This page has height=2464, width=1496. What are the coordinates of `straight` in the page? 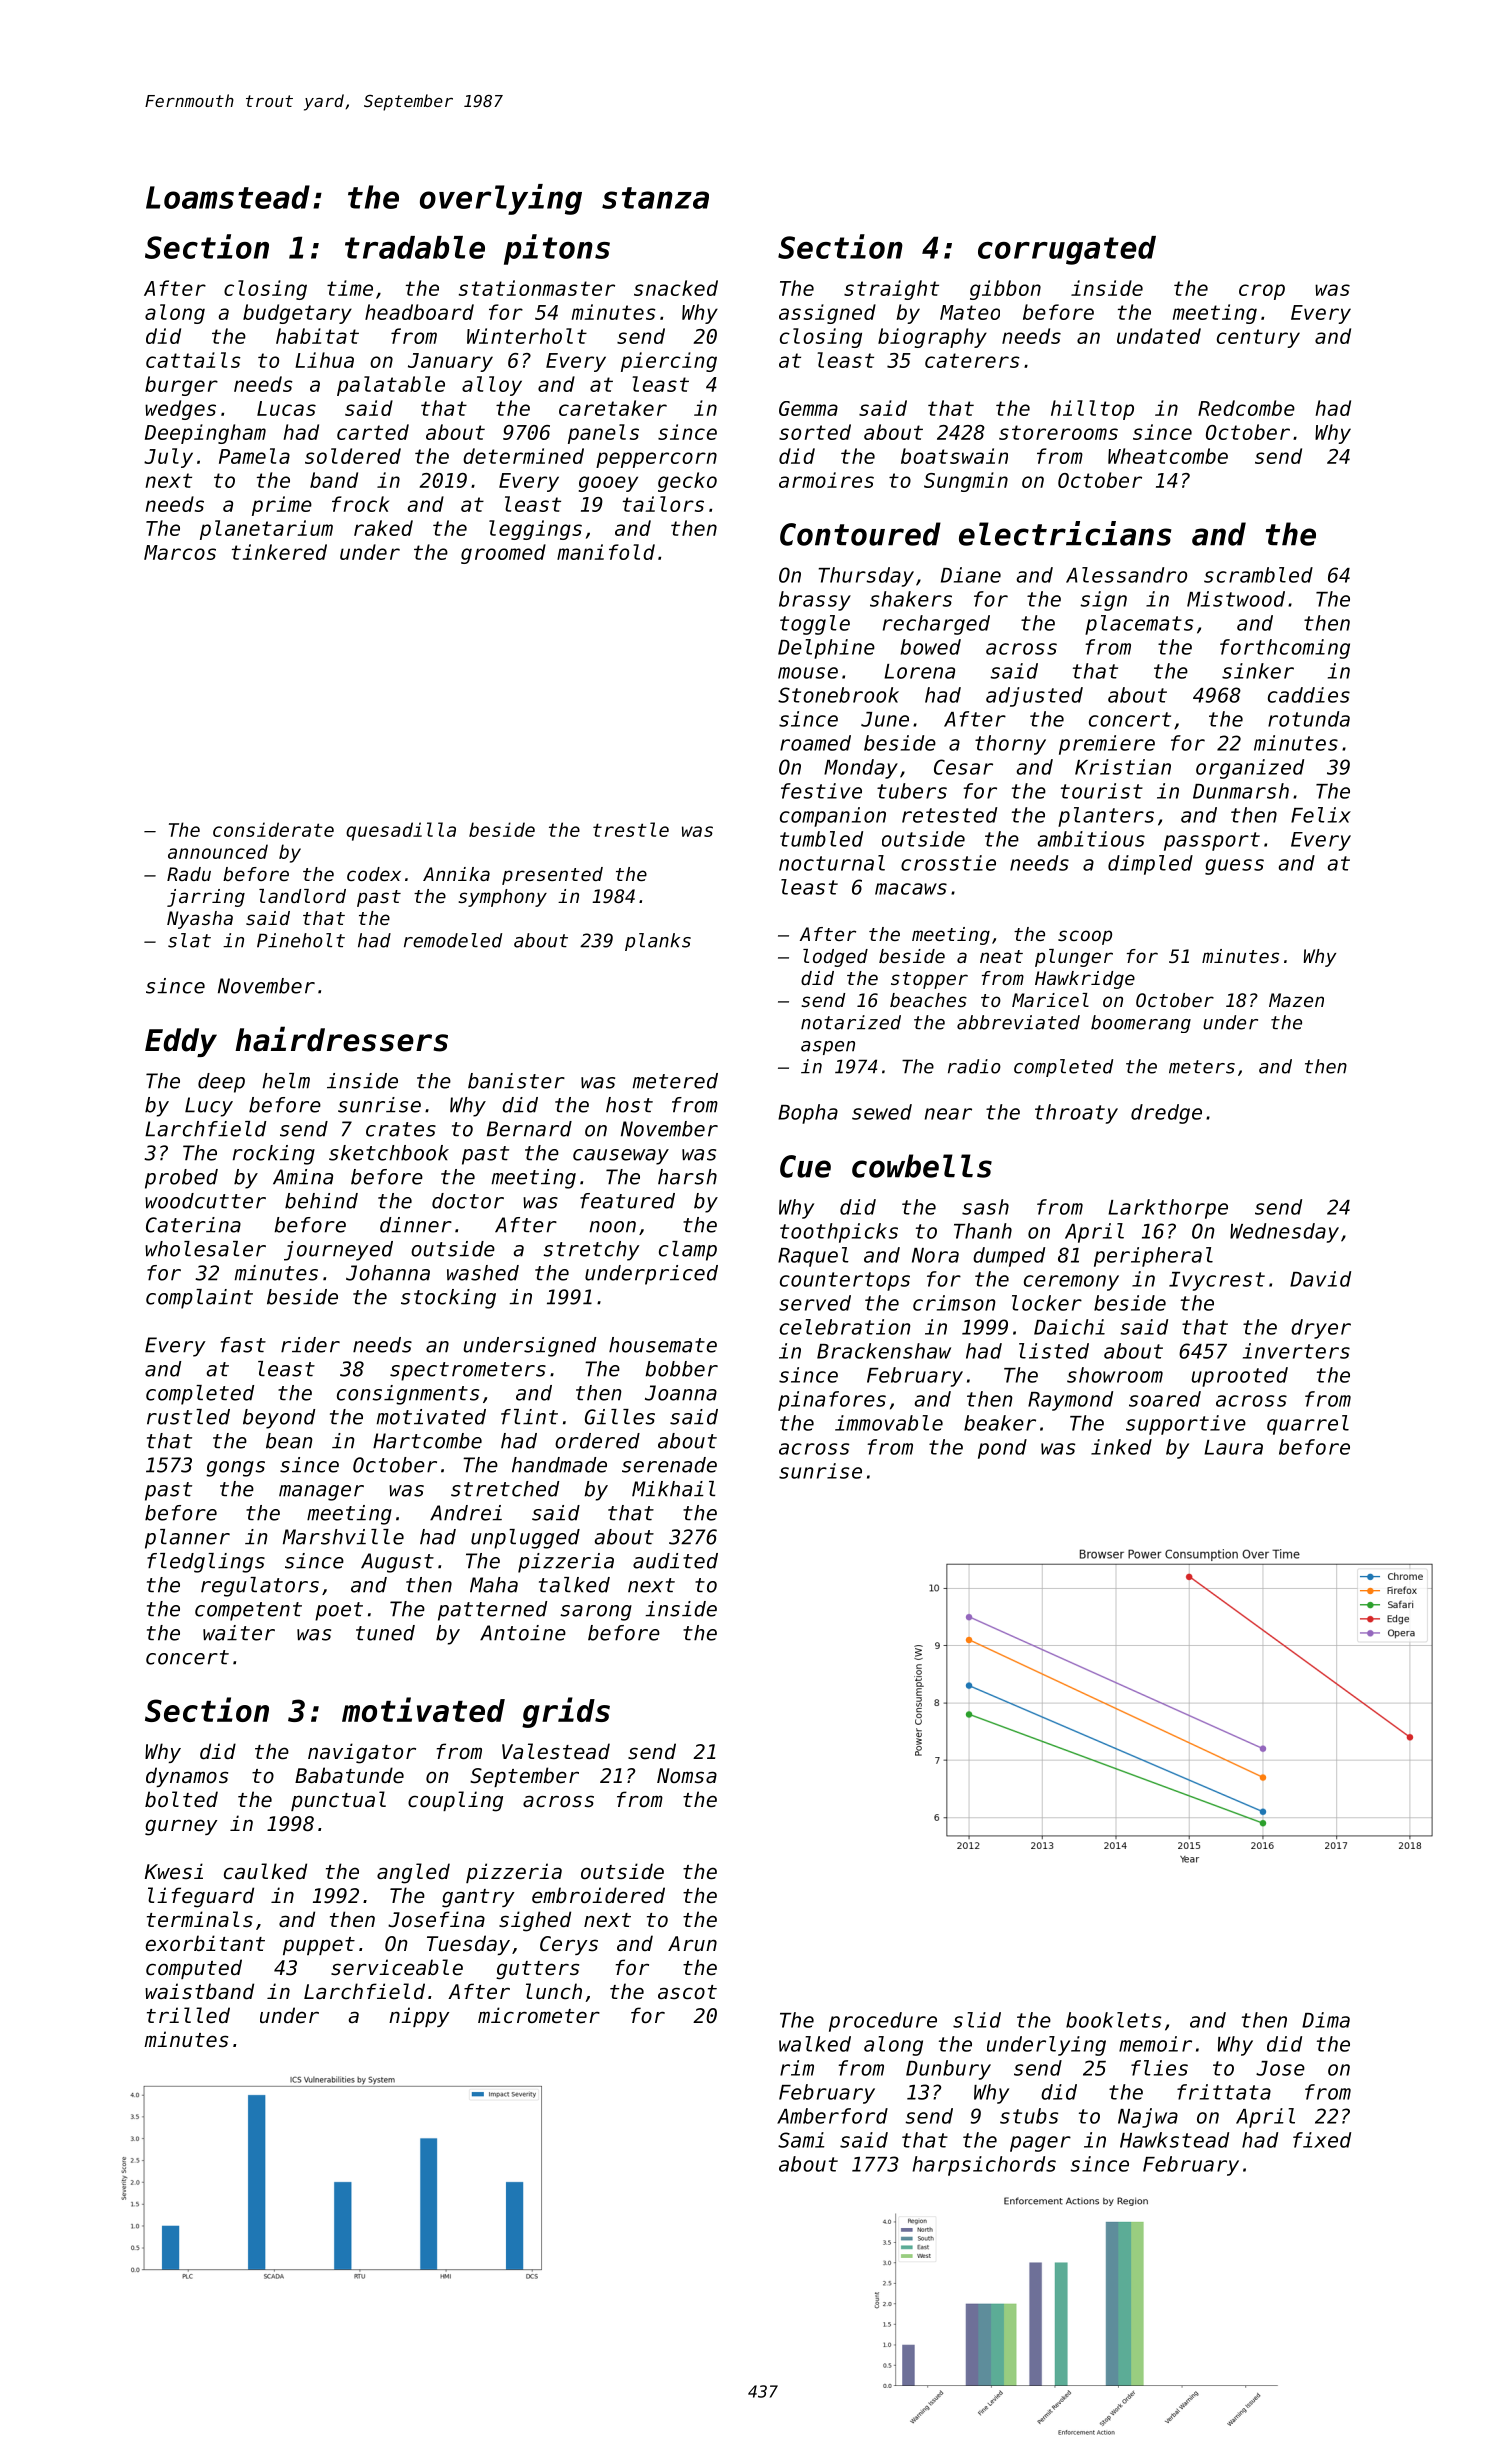 It's located at (891, 290).
